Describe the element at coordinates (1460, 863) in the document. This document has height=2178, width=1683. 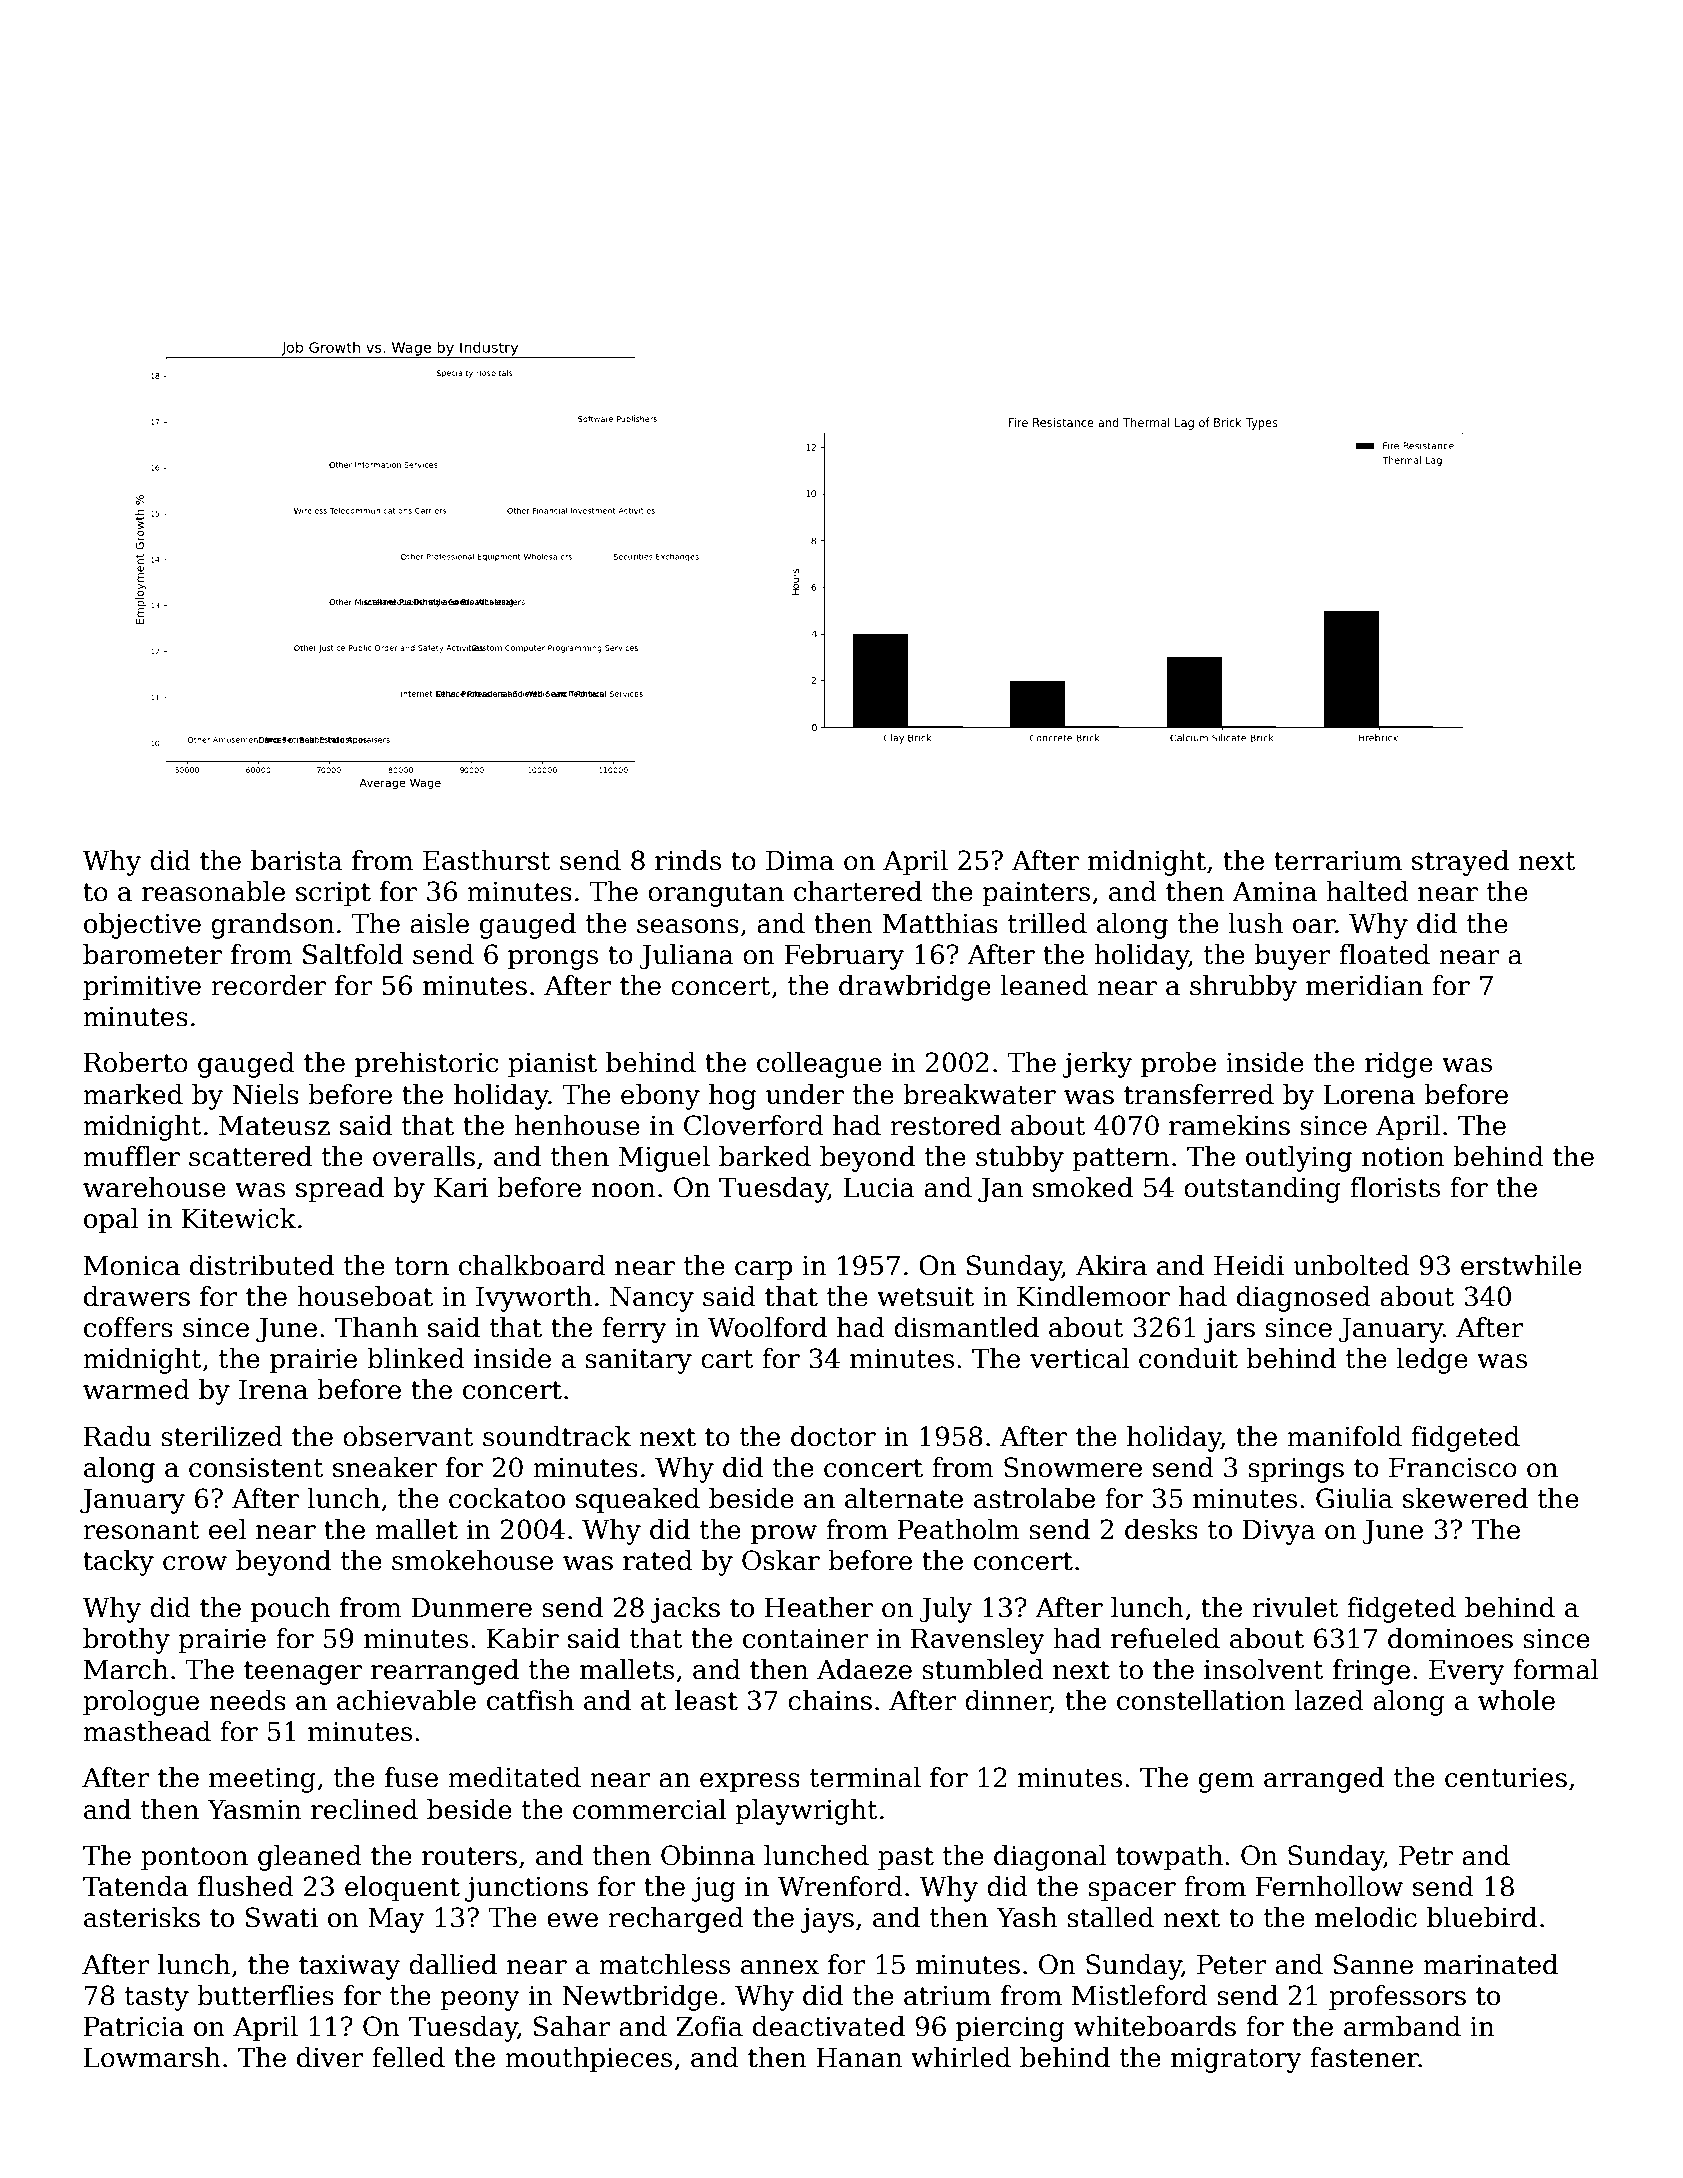
I see `strayed` at that location.
